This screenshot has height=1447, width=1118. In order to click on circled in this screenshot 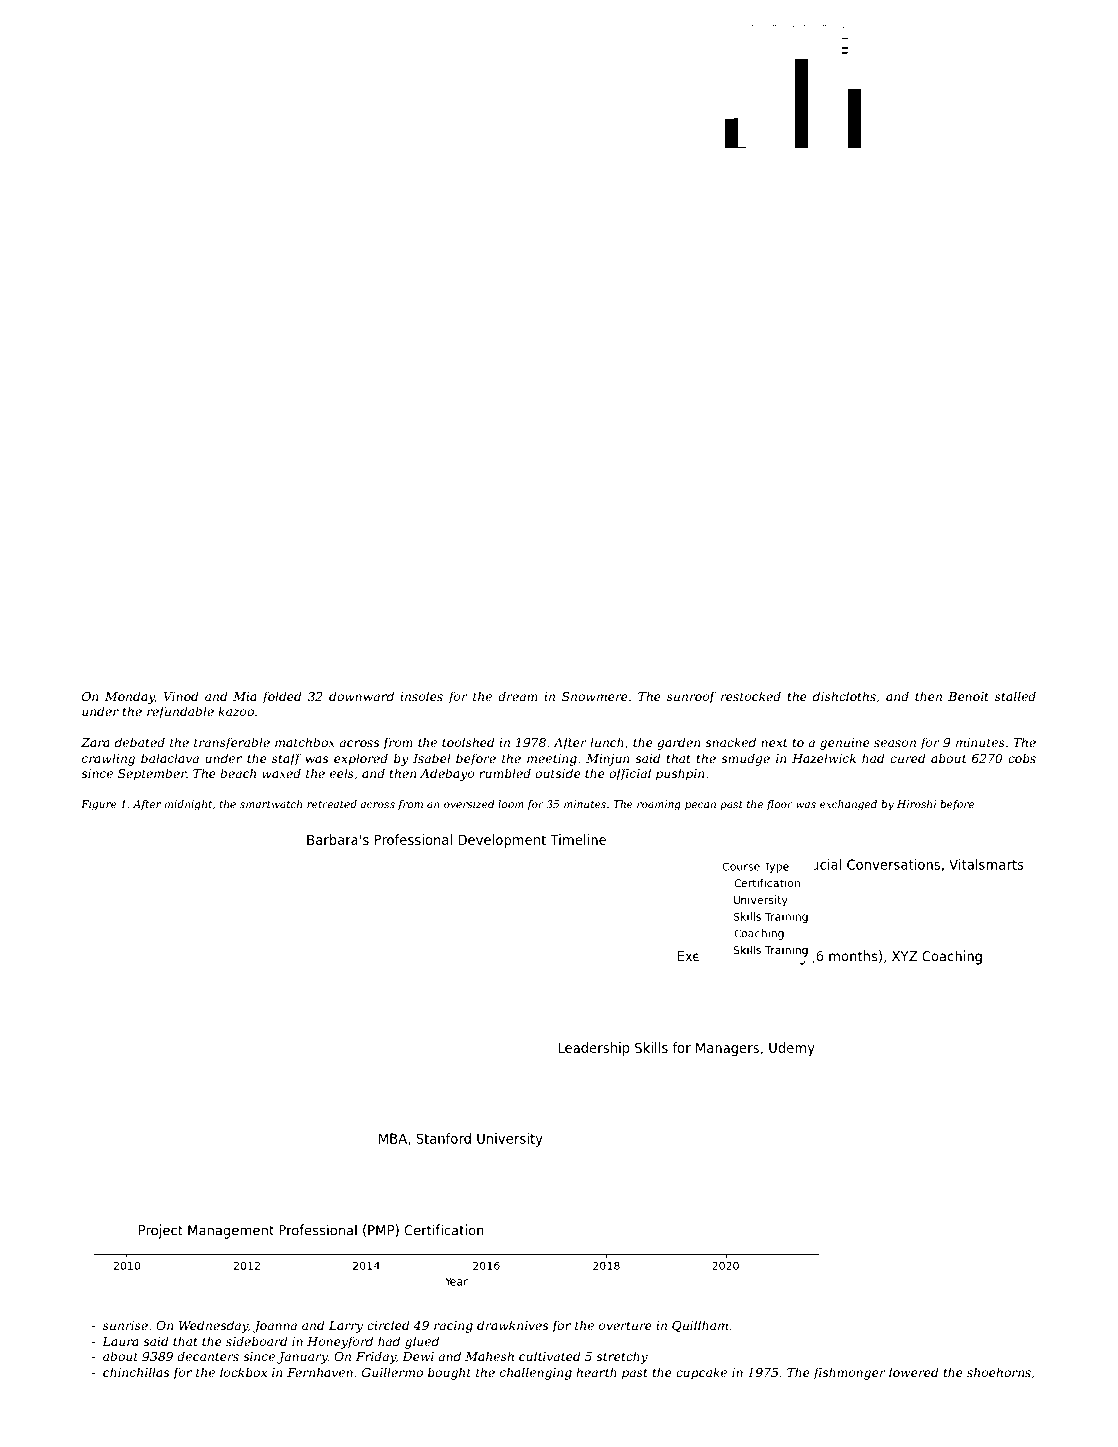, I will do `click(388, 1325)`.
